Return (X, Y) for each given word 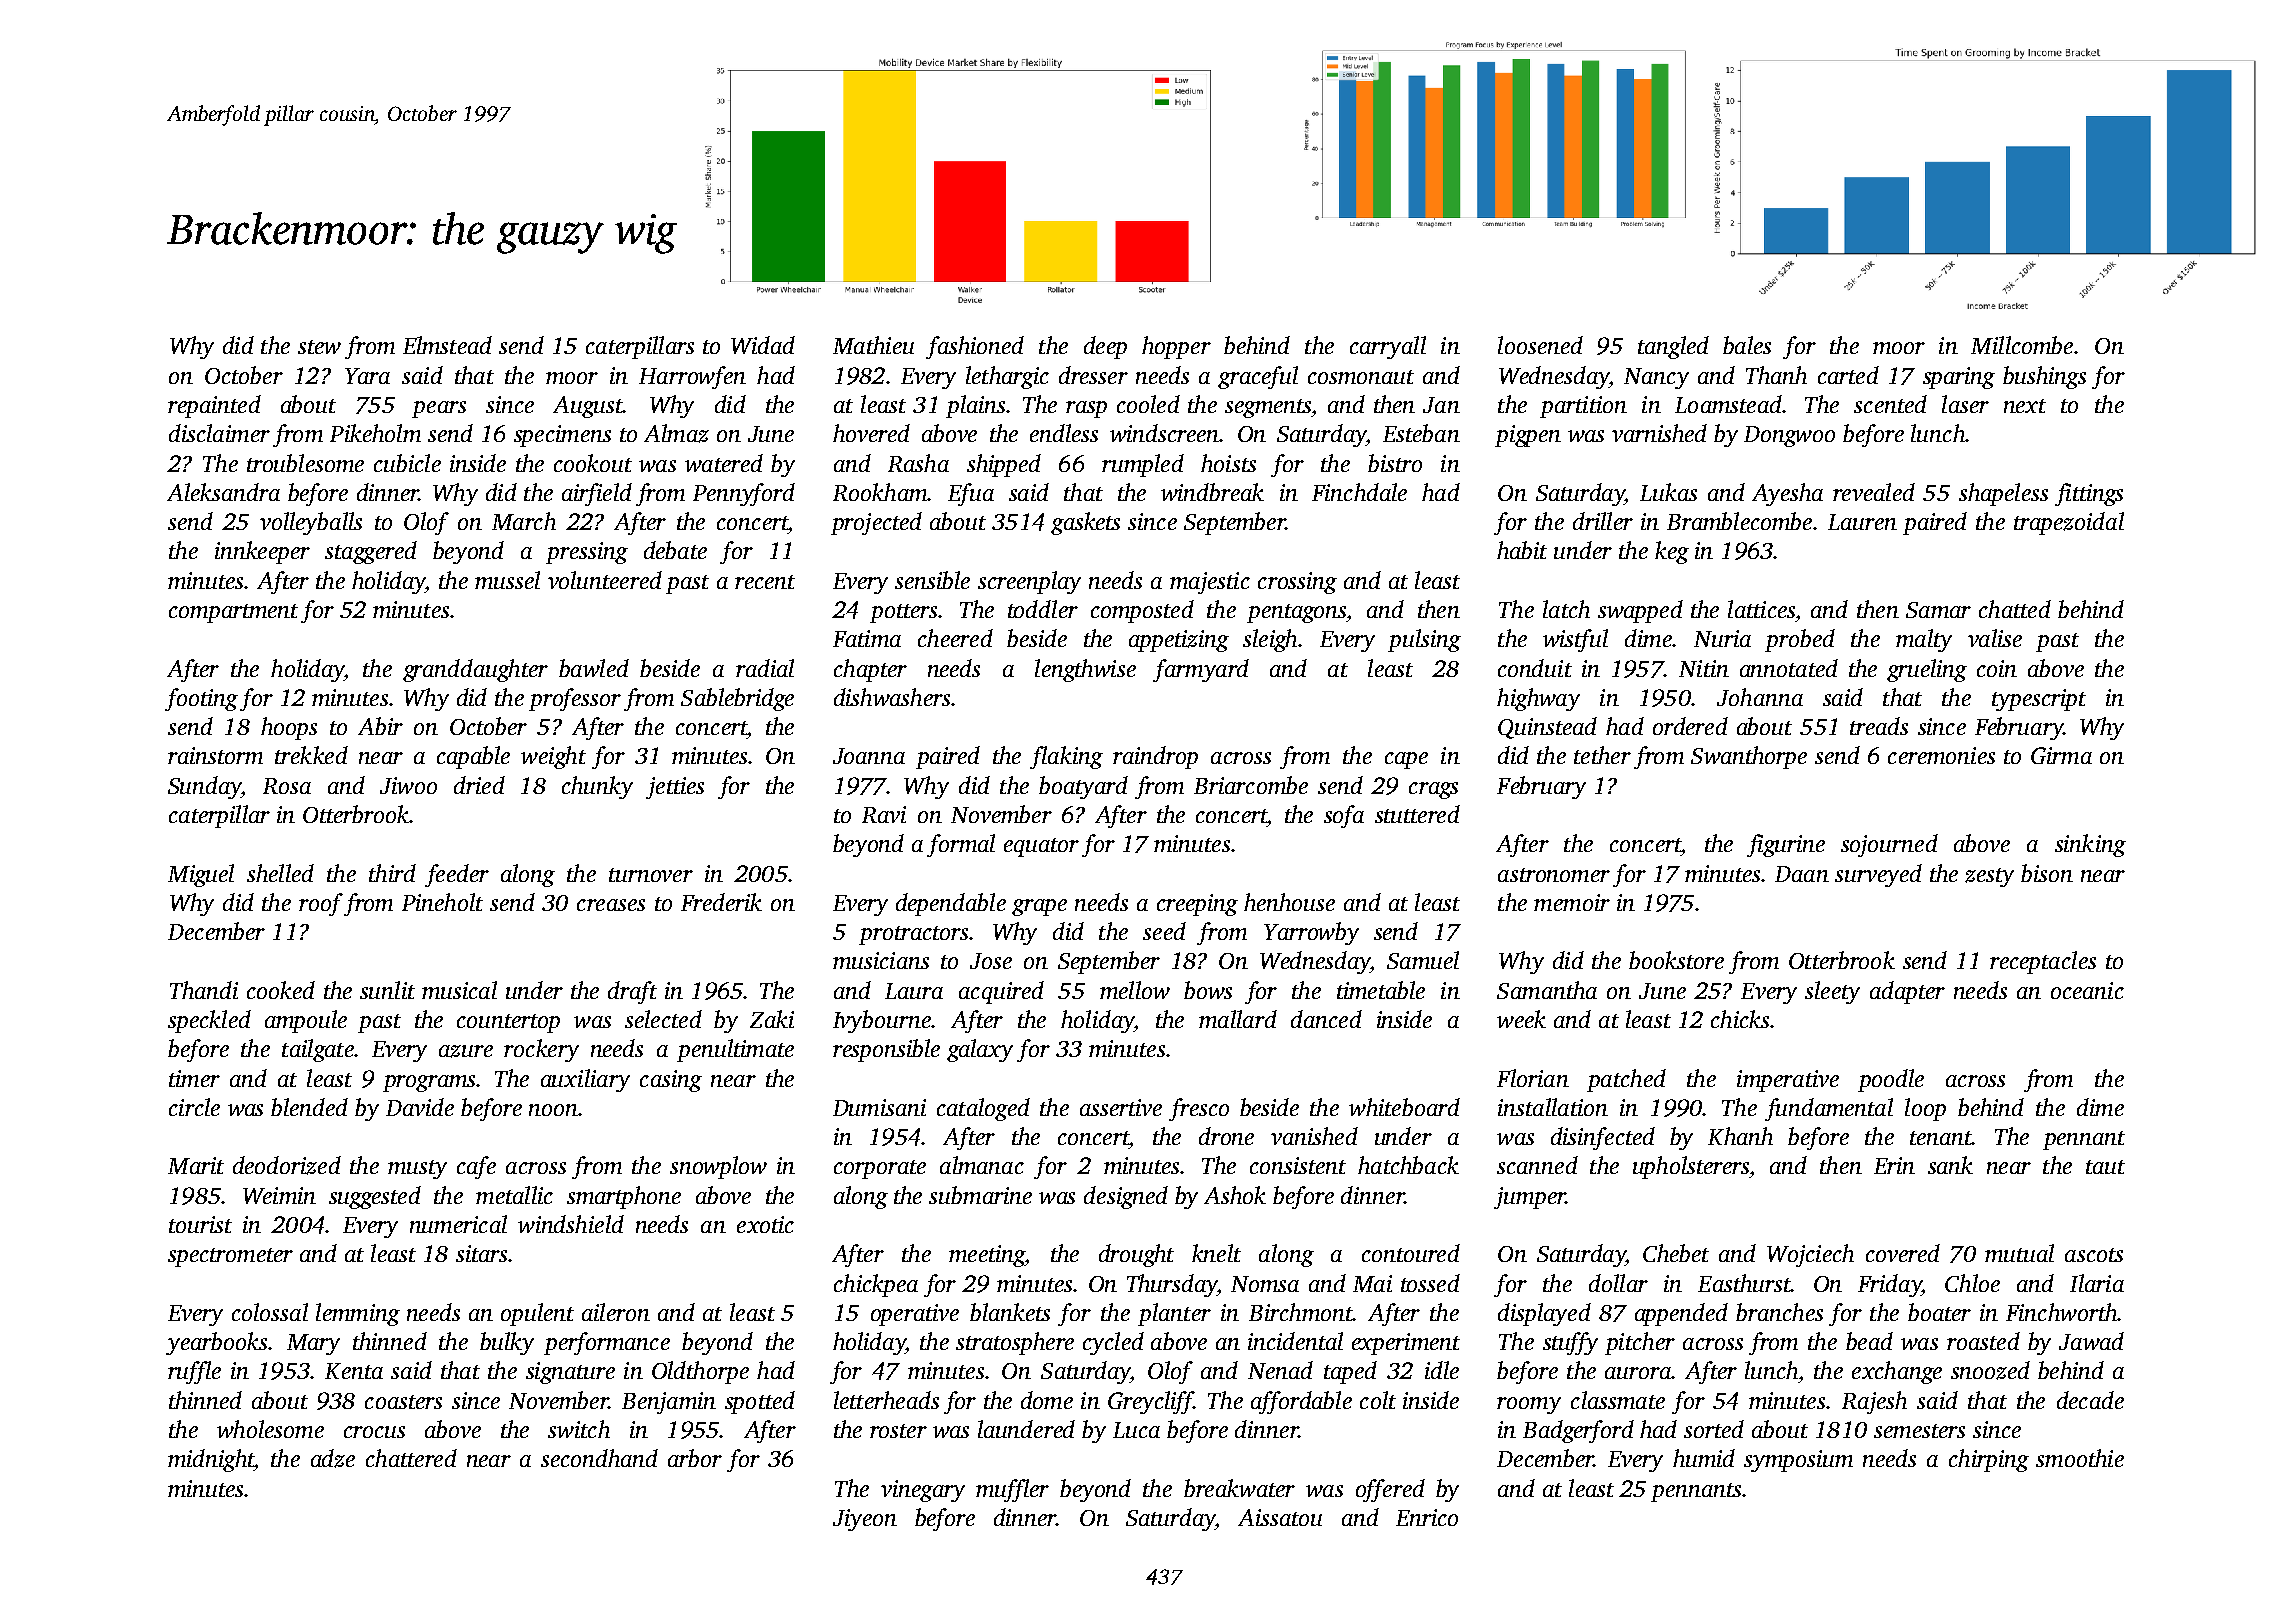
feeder (457, 875)
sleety (1832, 992)
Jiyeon (865, 1520)
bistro (1395, 463)
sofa (1344, 816)
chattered (411, 1458)
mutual (2019, 1253)
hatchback (1408, 1165)
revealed (1874, 492)
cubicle (407, 463)
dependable (951, 904)
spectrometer (230, 1257)
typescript (2039, 700)
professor (575, 699)
